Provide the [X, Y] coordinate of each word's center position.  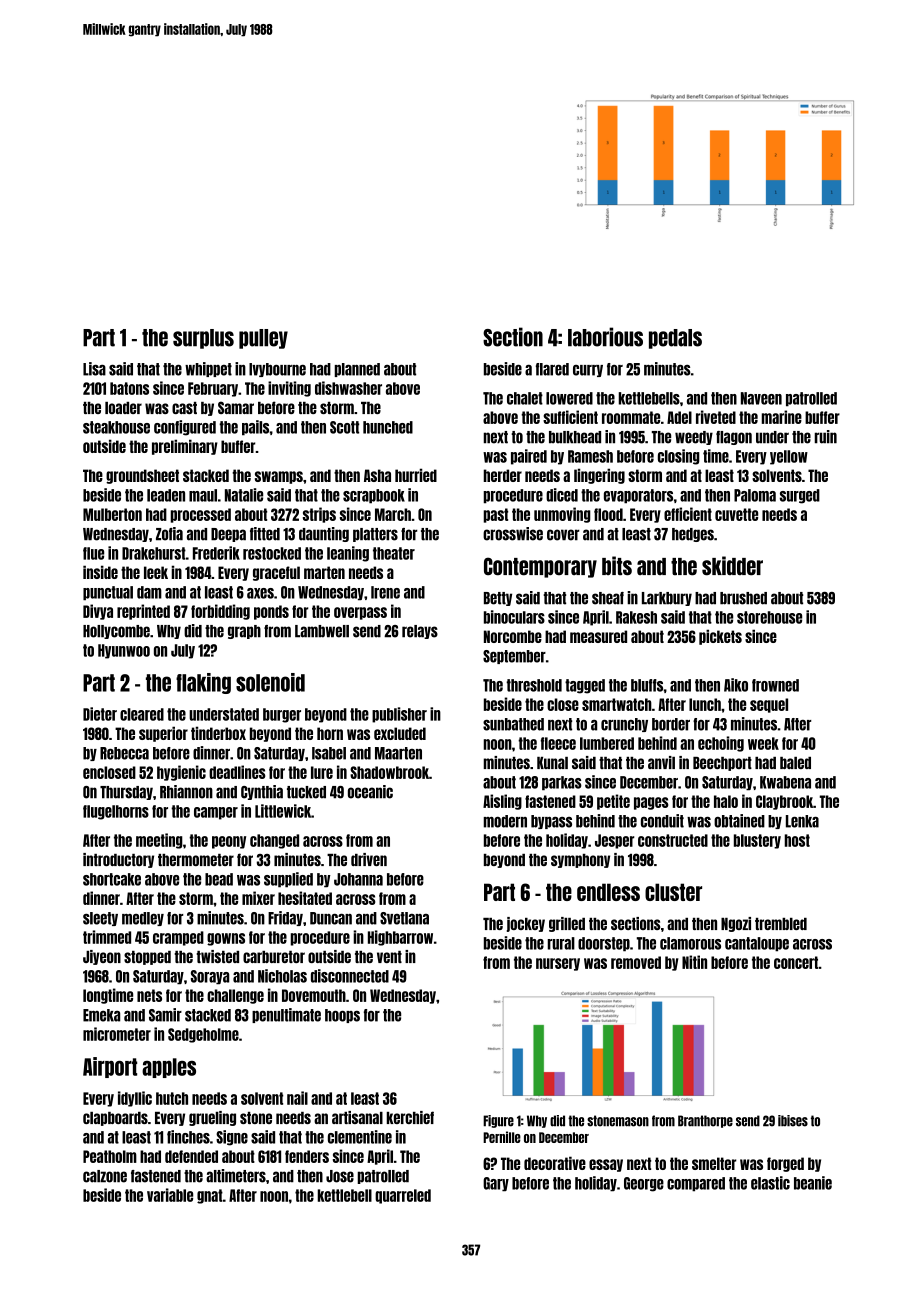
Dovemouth [314, 995]
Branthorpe [705, 1121]
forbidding [220, 612]
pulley [263, 339]
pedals [675, 339]
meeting [159, 841]
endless [608, 892]
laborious [605, 337]
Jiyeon [102, 957]
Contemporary [540, 567]
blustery [757, 841]
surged [800, 496]
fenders [307, 1156]
